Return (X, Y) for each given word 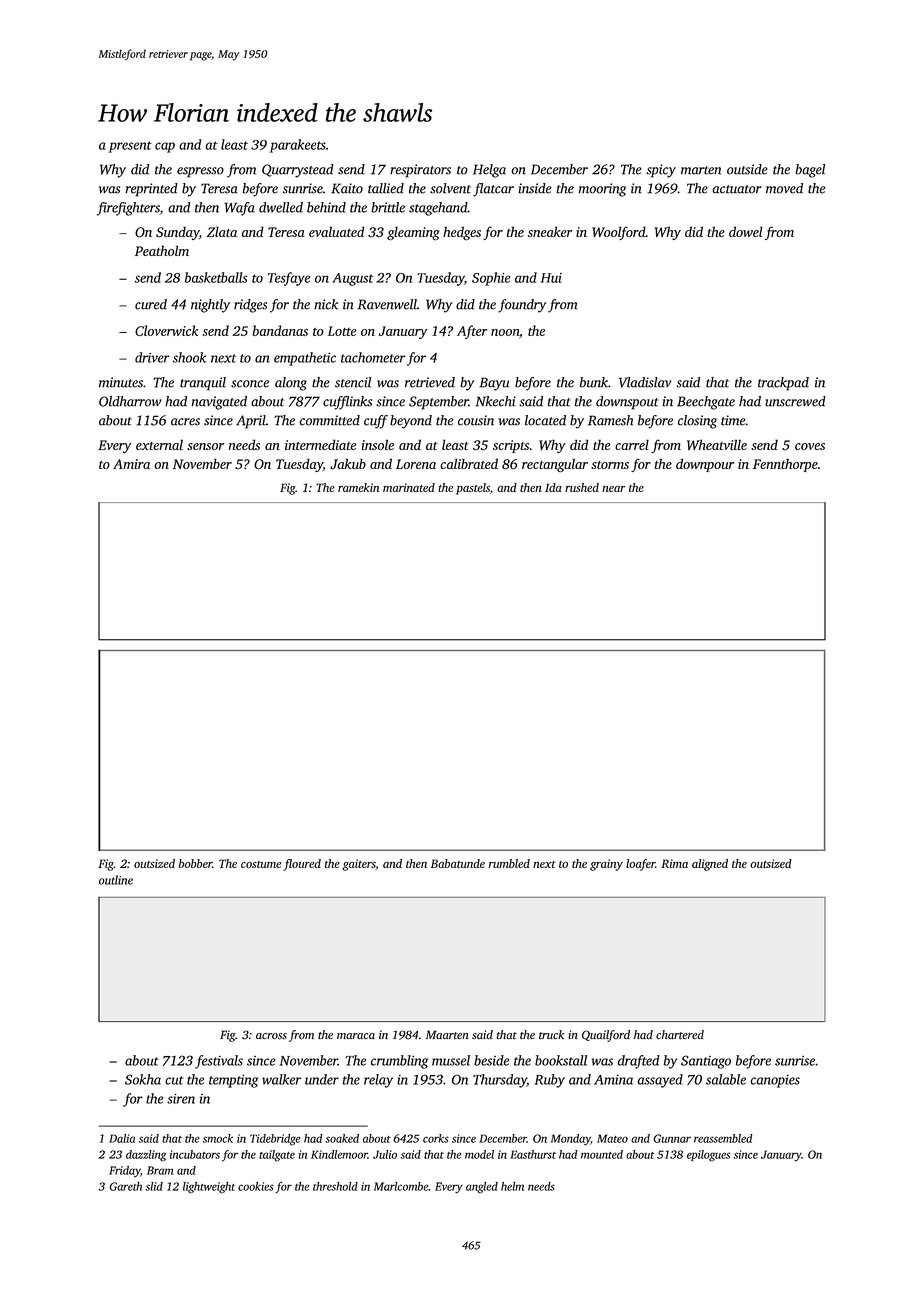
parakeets (298, 146)
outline (116, 880)
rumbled (509, 863)
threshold (335, 1186)
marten (701, 170)
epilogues (708, 1156)
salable (726, 1079)
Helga (489, 171)
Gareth (125, 1186)
